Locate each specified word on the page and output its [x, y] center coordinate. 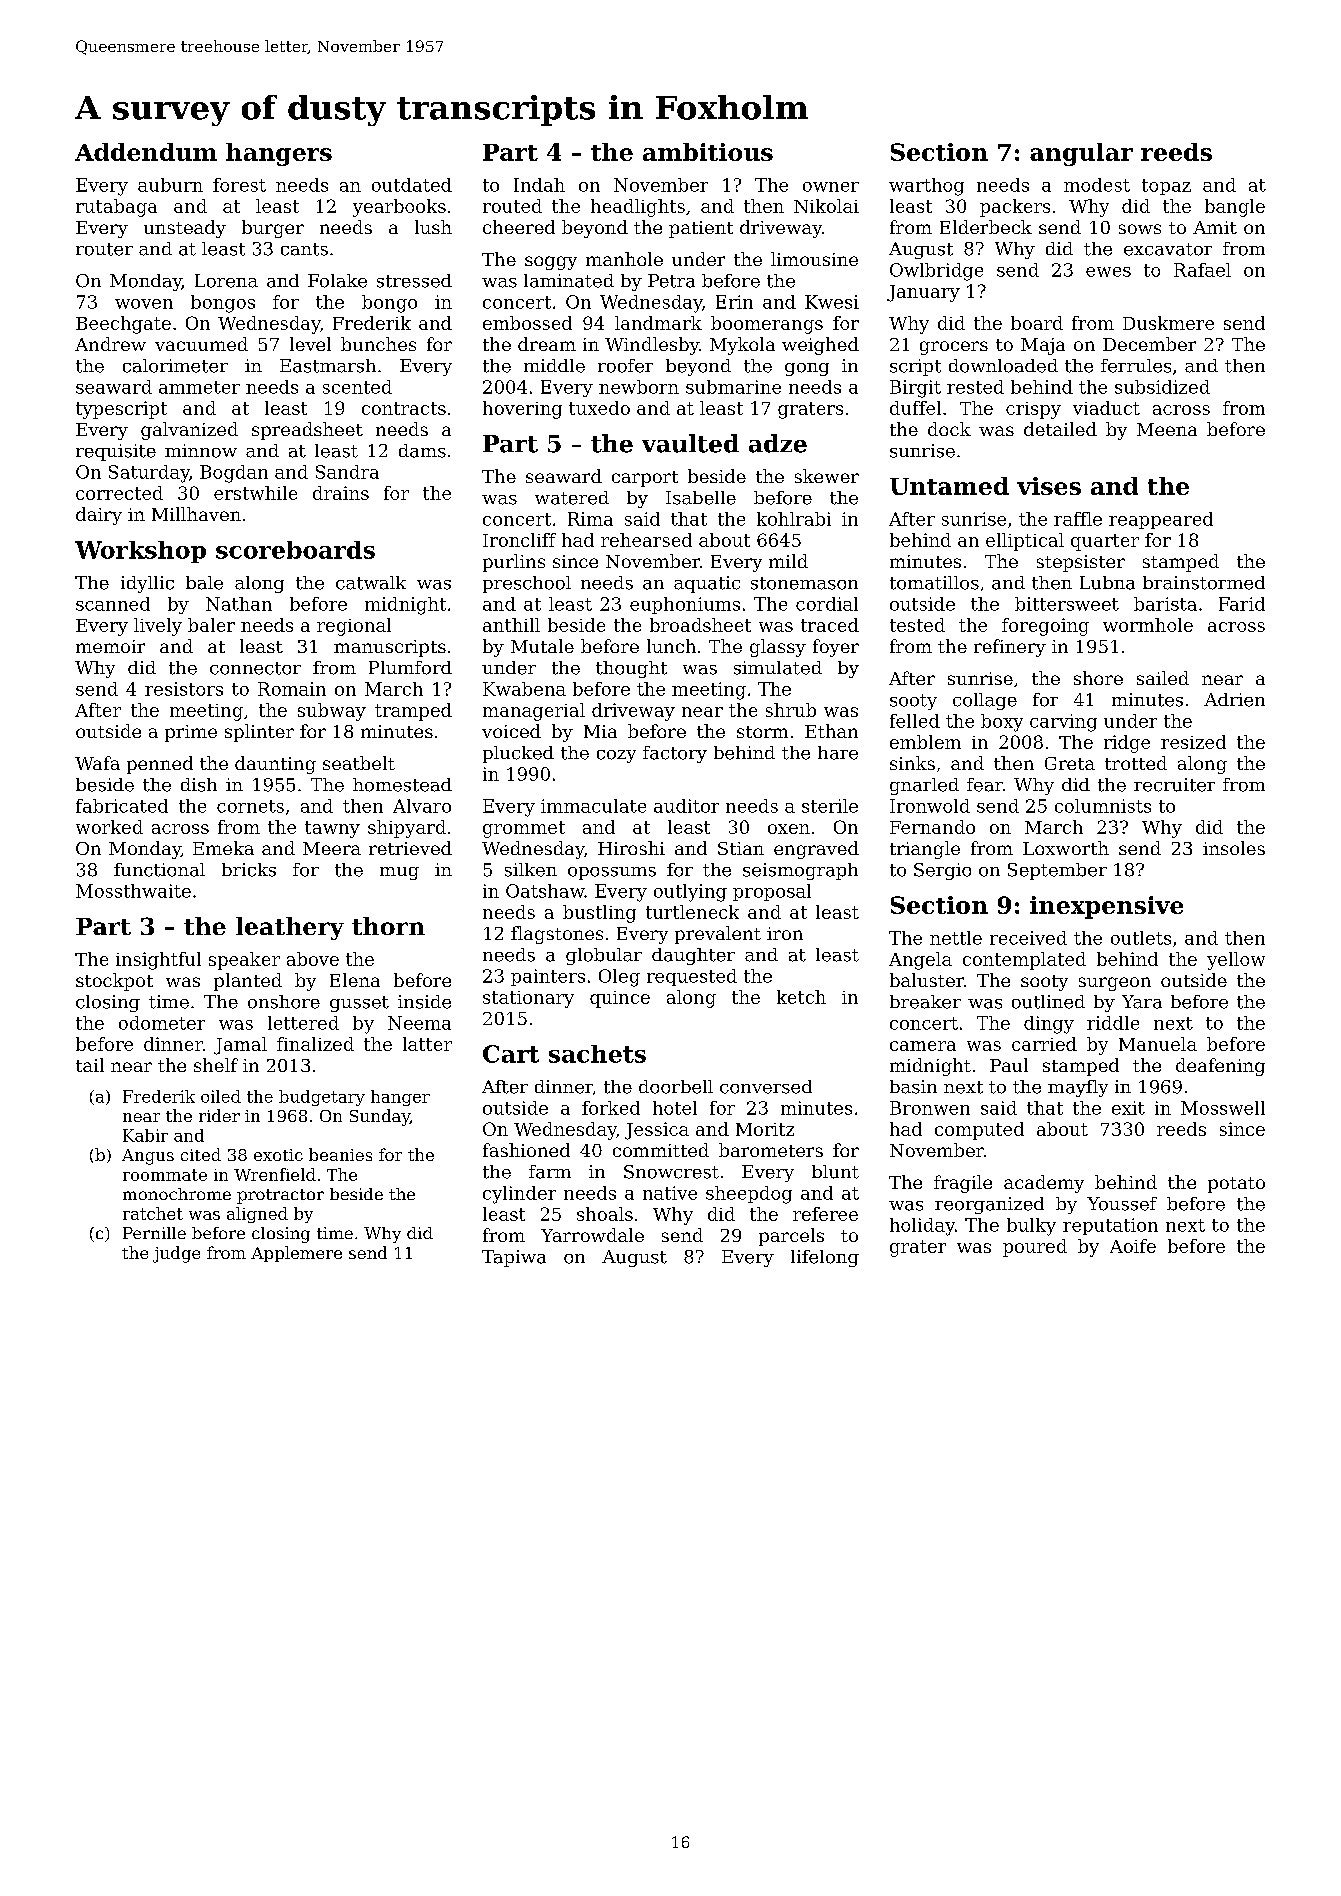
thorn [388, 926]
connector [255, 668]
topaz [1166, 187]
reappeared [1161, 520]
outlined [1048, 1002]
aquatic [707, 584]
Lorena [226, 281]
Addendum [146, 152]
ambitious [708, 152]
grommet [524, 829]
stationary [528, 999]
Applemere [296, 1254]
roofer [625, 366]
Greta [1070, 763]
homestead [402, 785]
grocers [954, 348]
